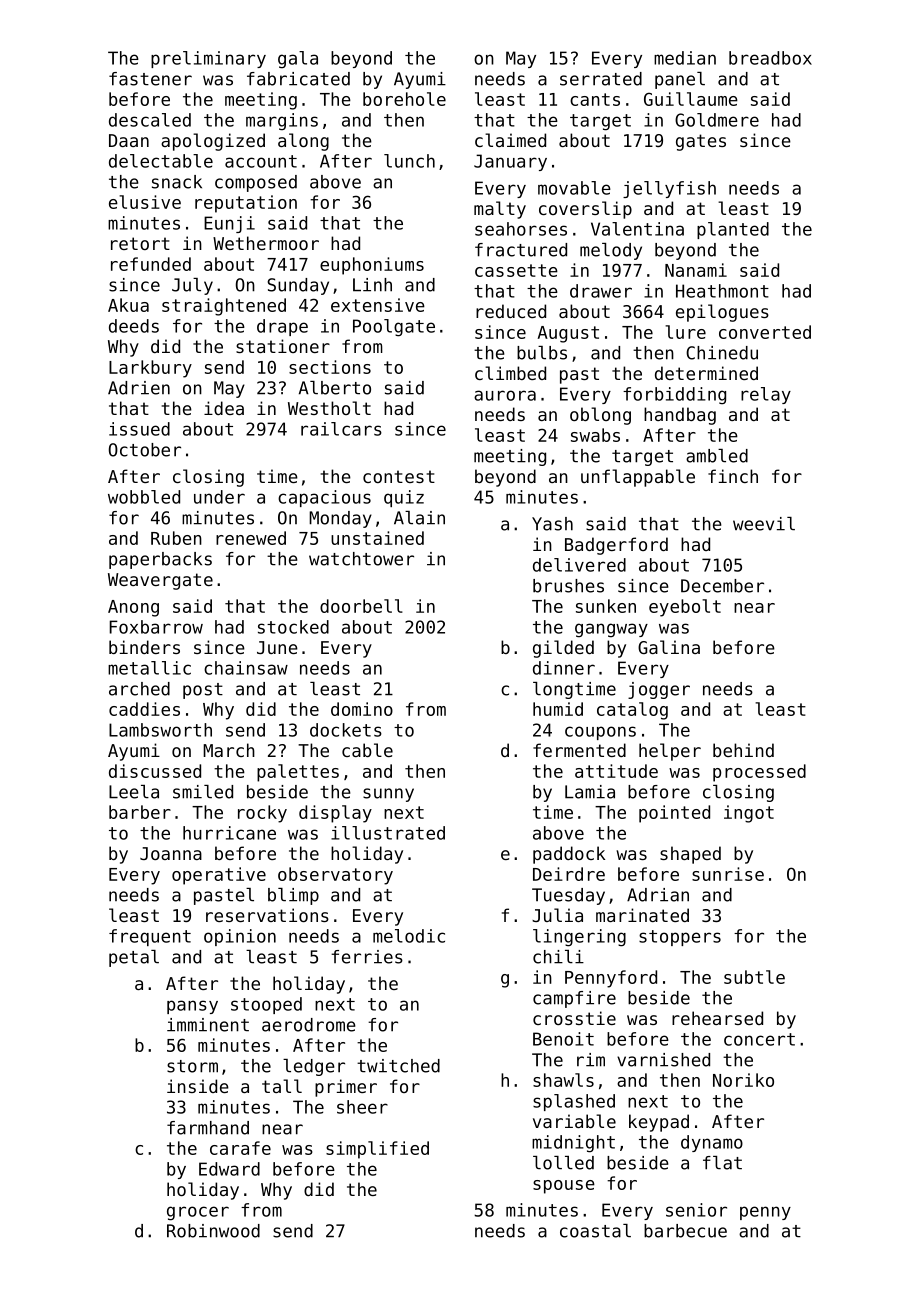 Image resolution: width=924 pixels, height=1314 pixels. What do you see at coordinates (229, 833) in the image?
I see `hurricane` at bounding box center [229, 833].
